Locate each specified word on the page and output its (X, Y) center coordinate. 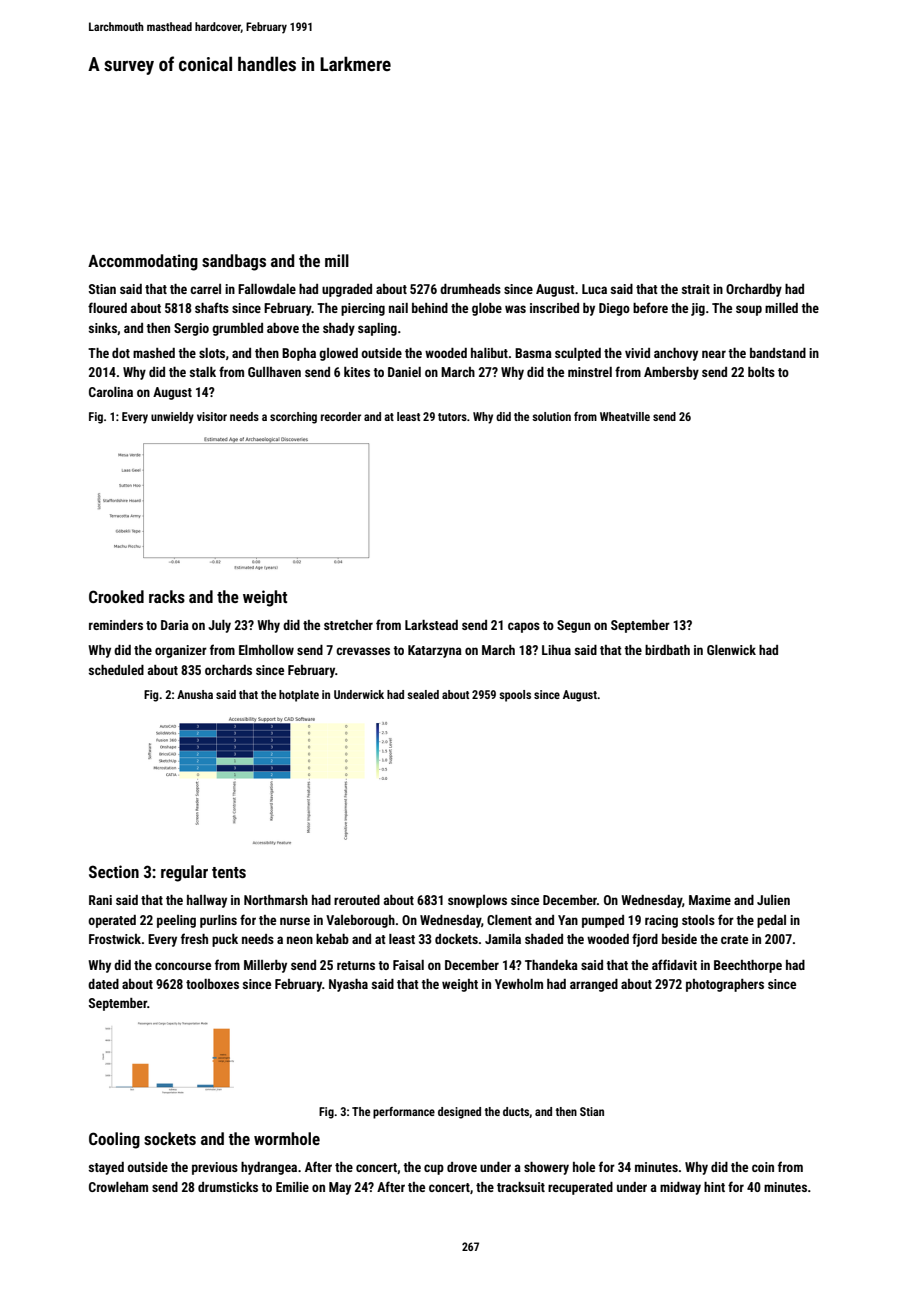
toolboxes (212, 984)
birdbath (667, 650)
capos (524, 627)
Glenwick (731, 650)
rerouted (357, 900)
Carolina (111, 392)
